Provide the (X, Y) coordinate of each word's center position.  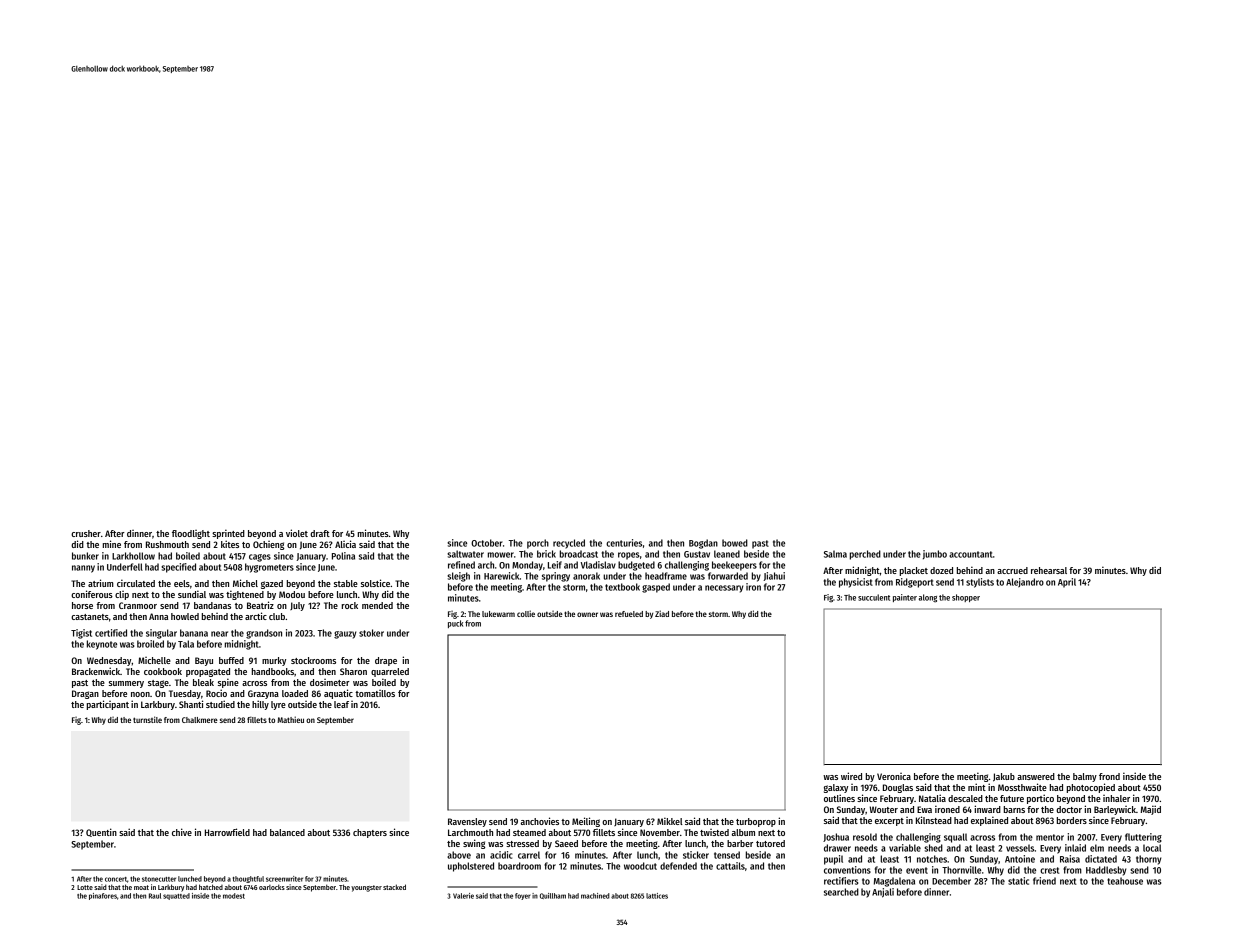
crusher (86, 533)
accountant (971, 554)
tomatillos (375, 693)
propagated (208, 672)
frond (1109, 776)
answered (1036, 776)
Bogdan (703, 544)
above (459, 855)
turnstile (147, 719)
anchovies (540, 821)
